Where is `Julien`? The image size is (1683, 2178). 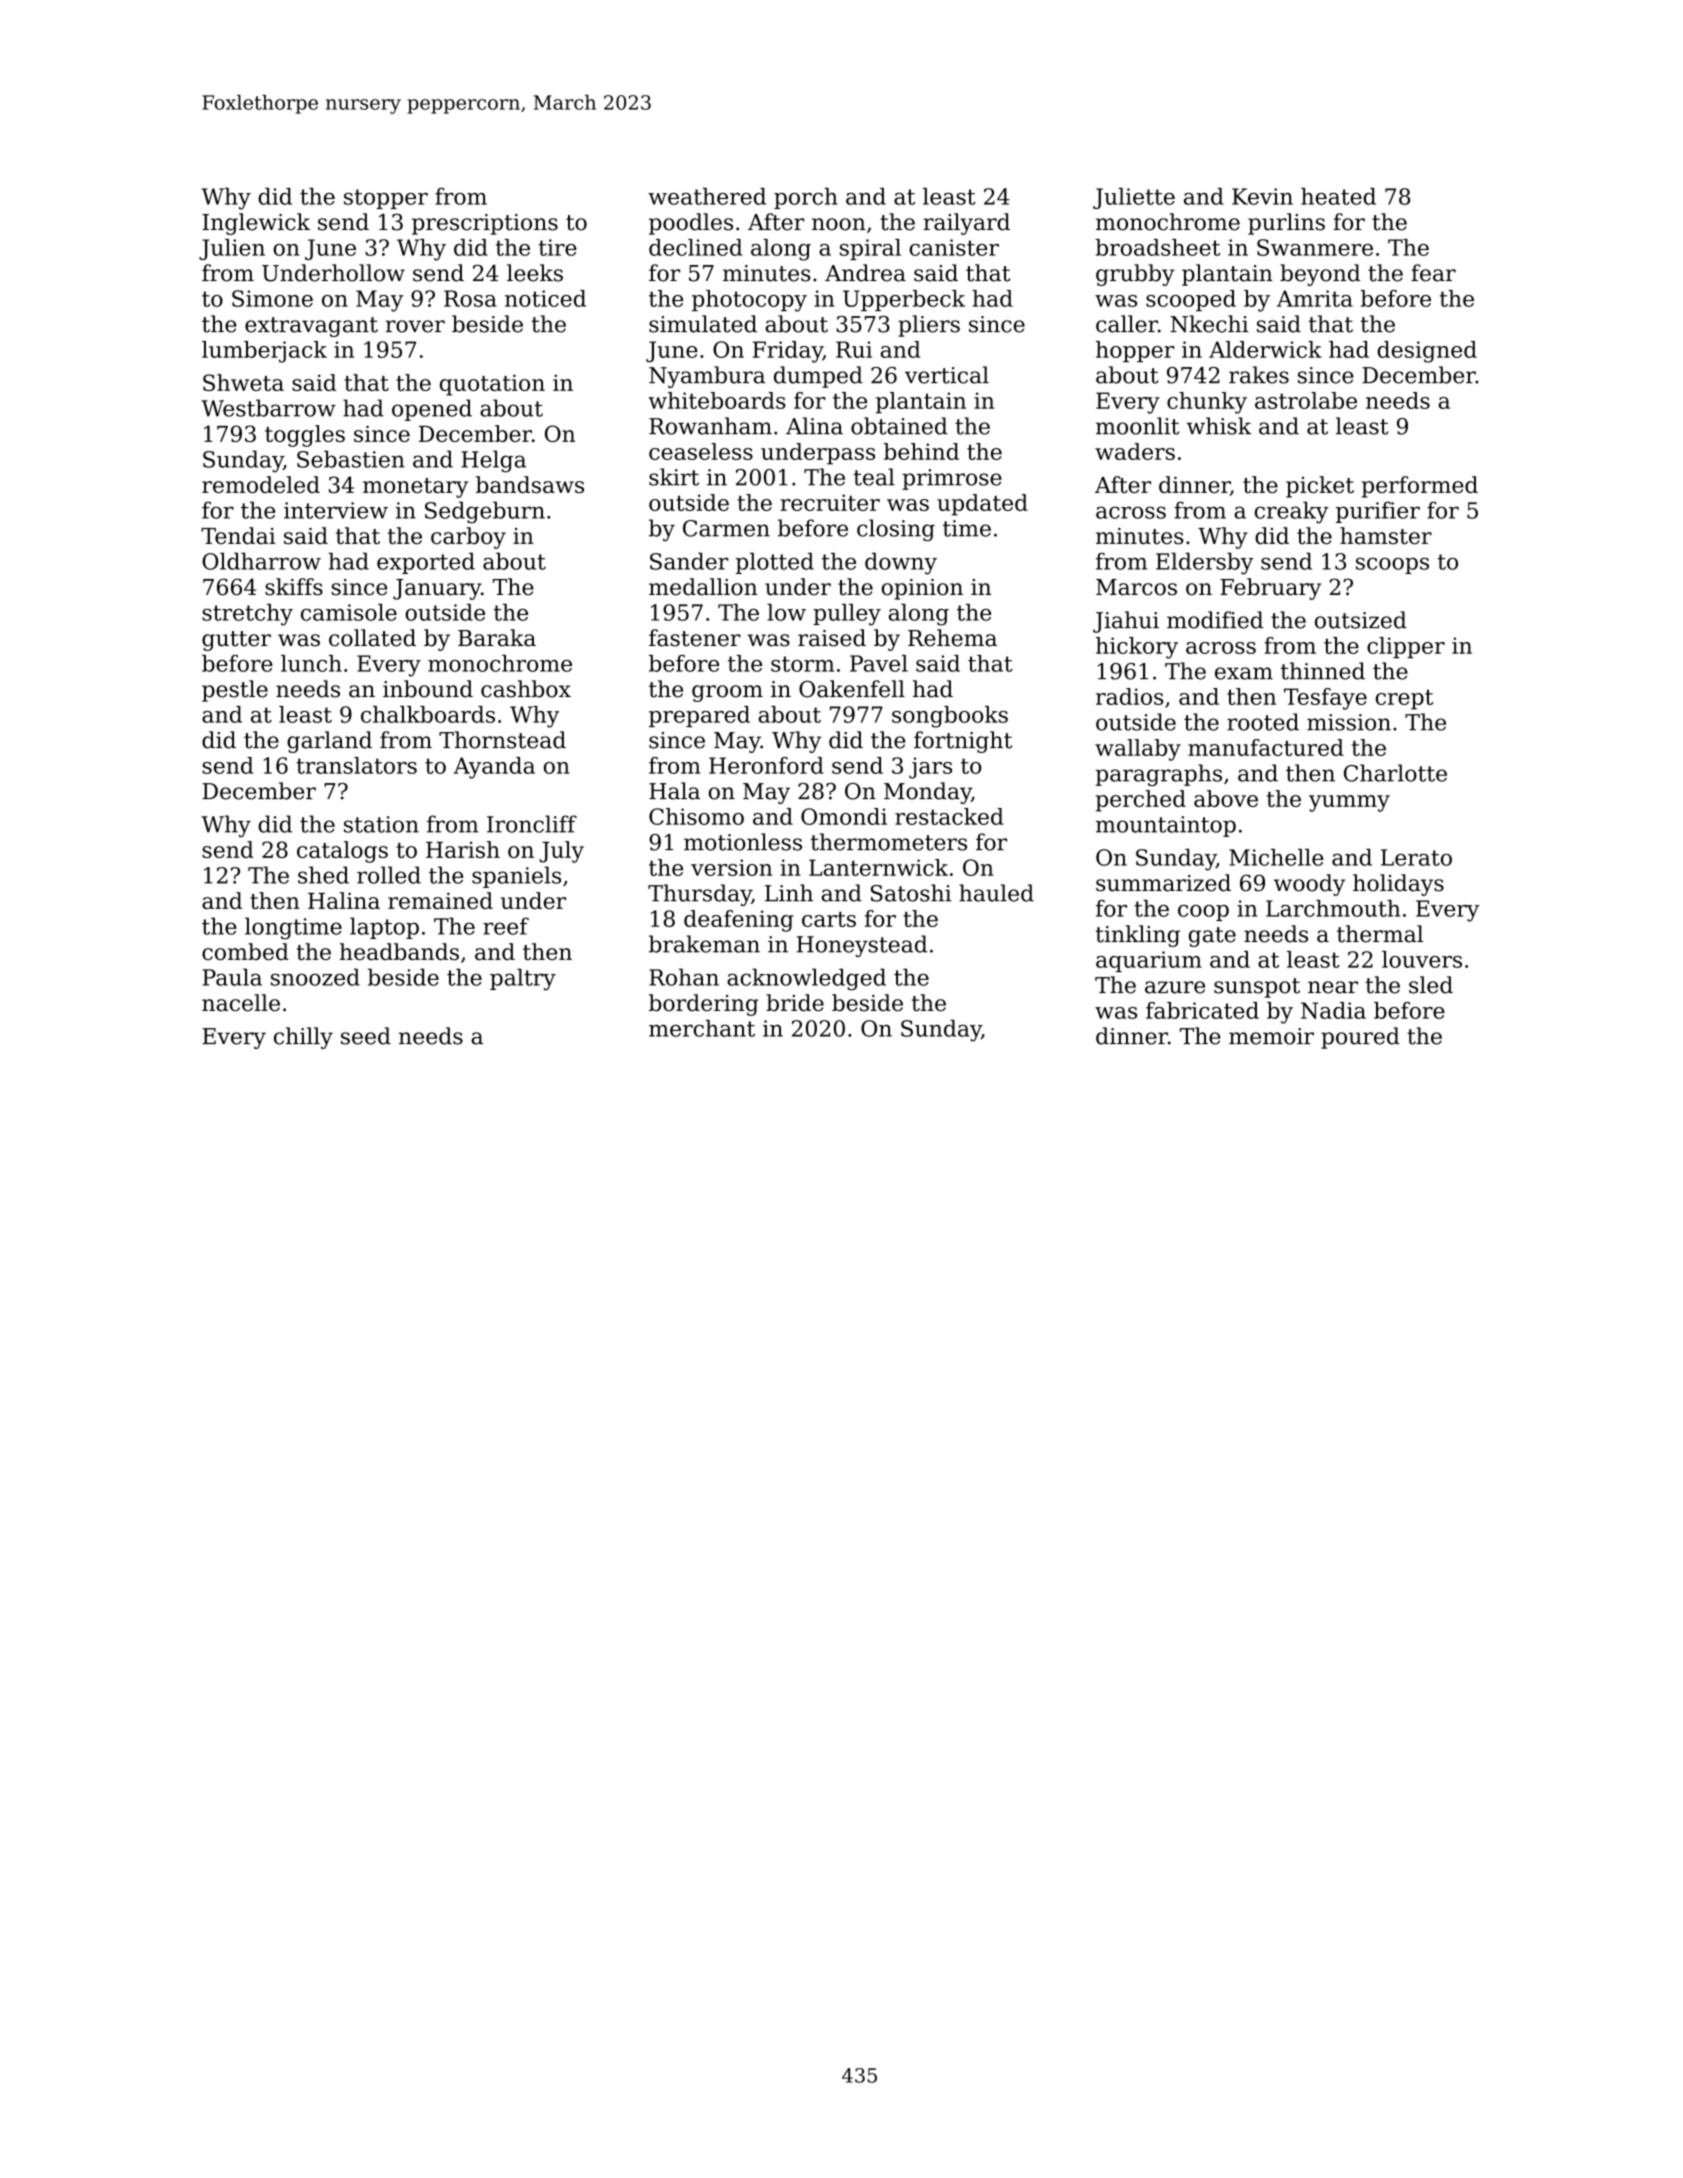 Julien is located at coordinates (232, 249).
